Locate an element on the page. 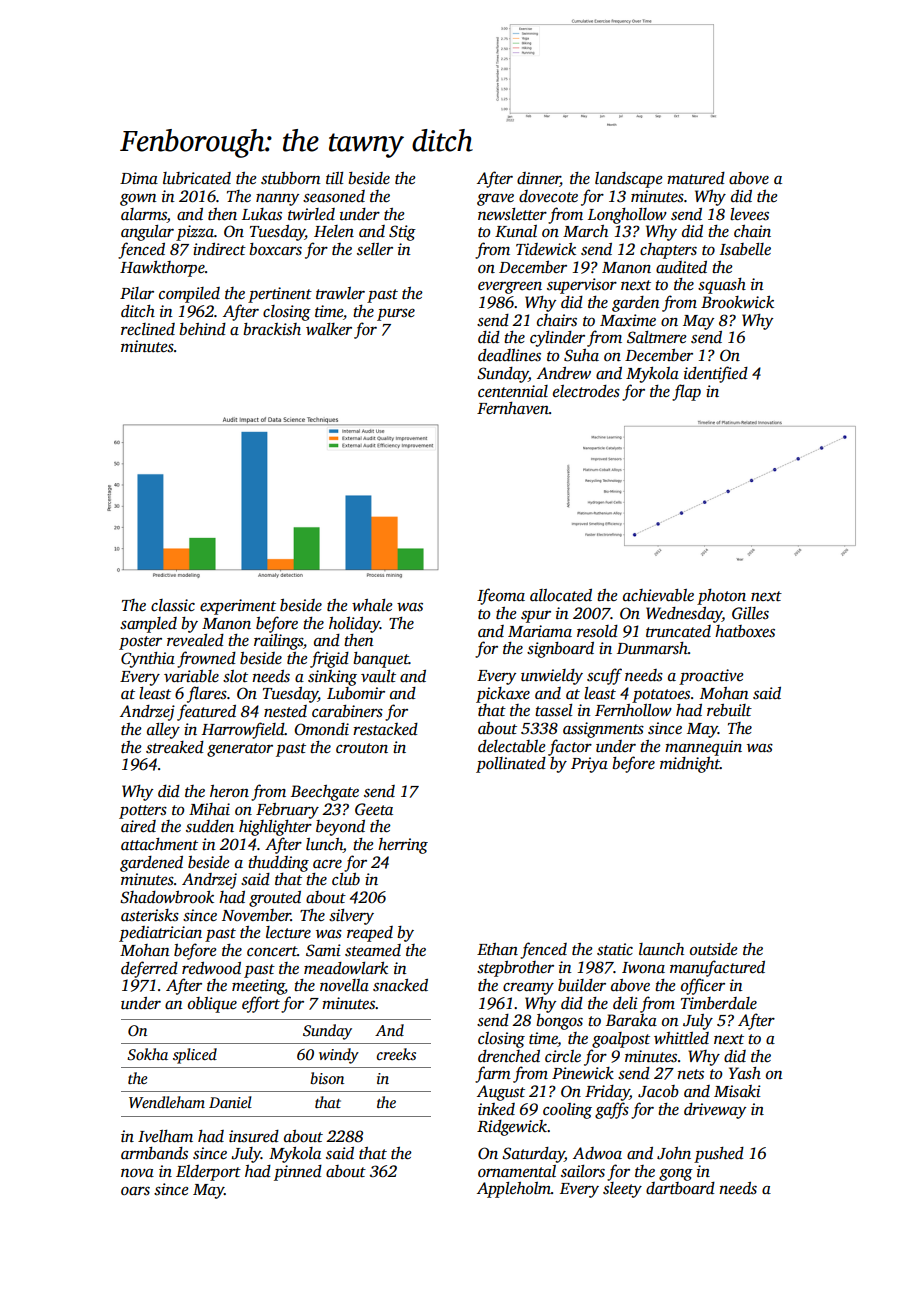 Image resolution: width=908 pixels, height=1316 pixels. landscape is located at coordinates (629, 180).
